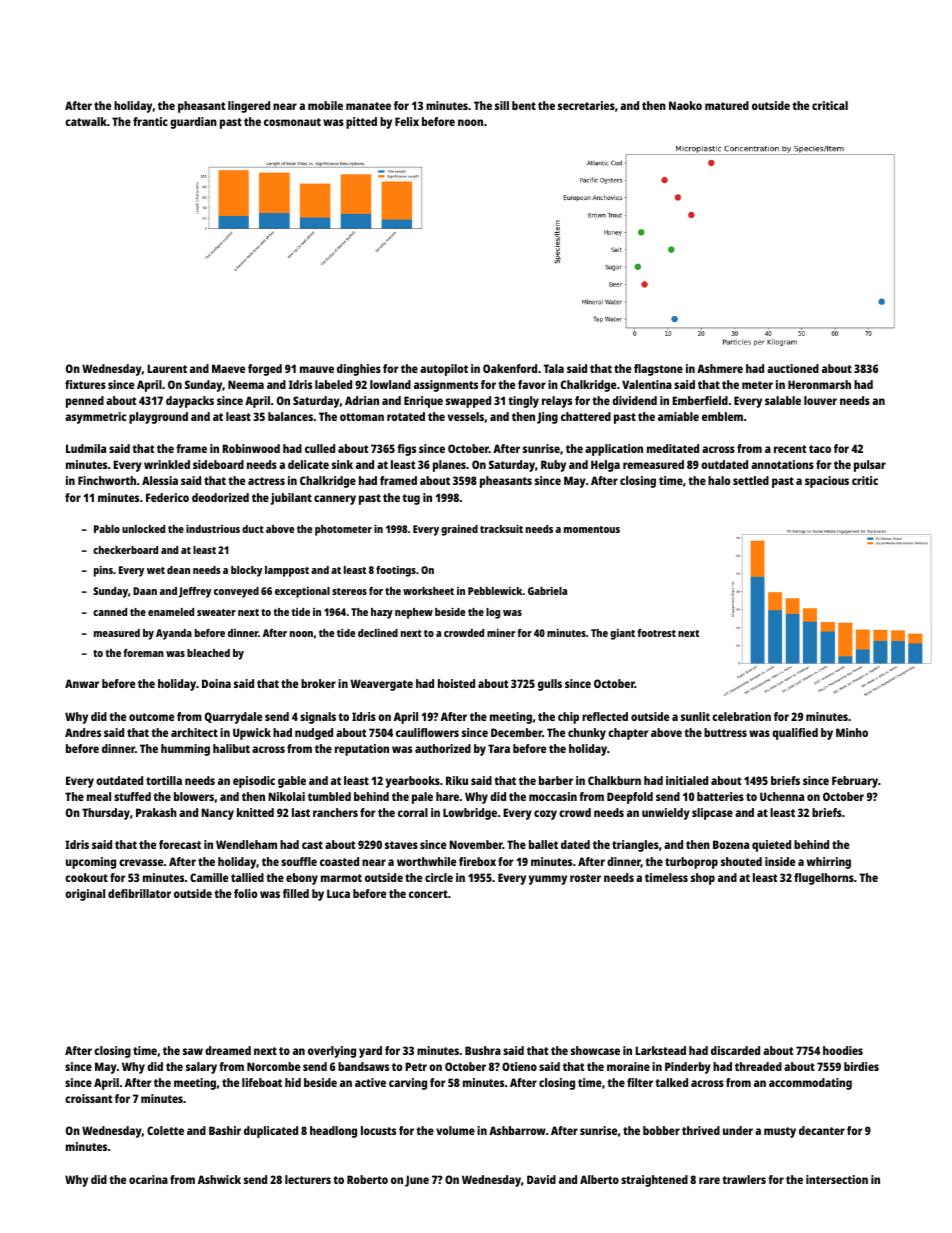 The image size is (952, 1233). I want to click on frantic, so click(150, 121).
